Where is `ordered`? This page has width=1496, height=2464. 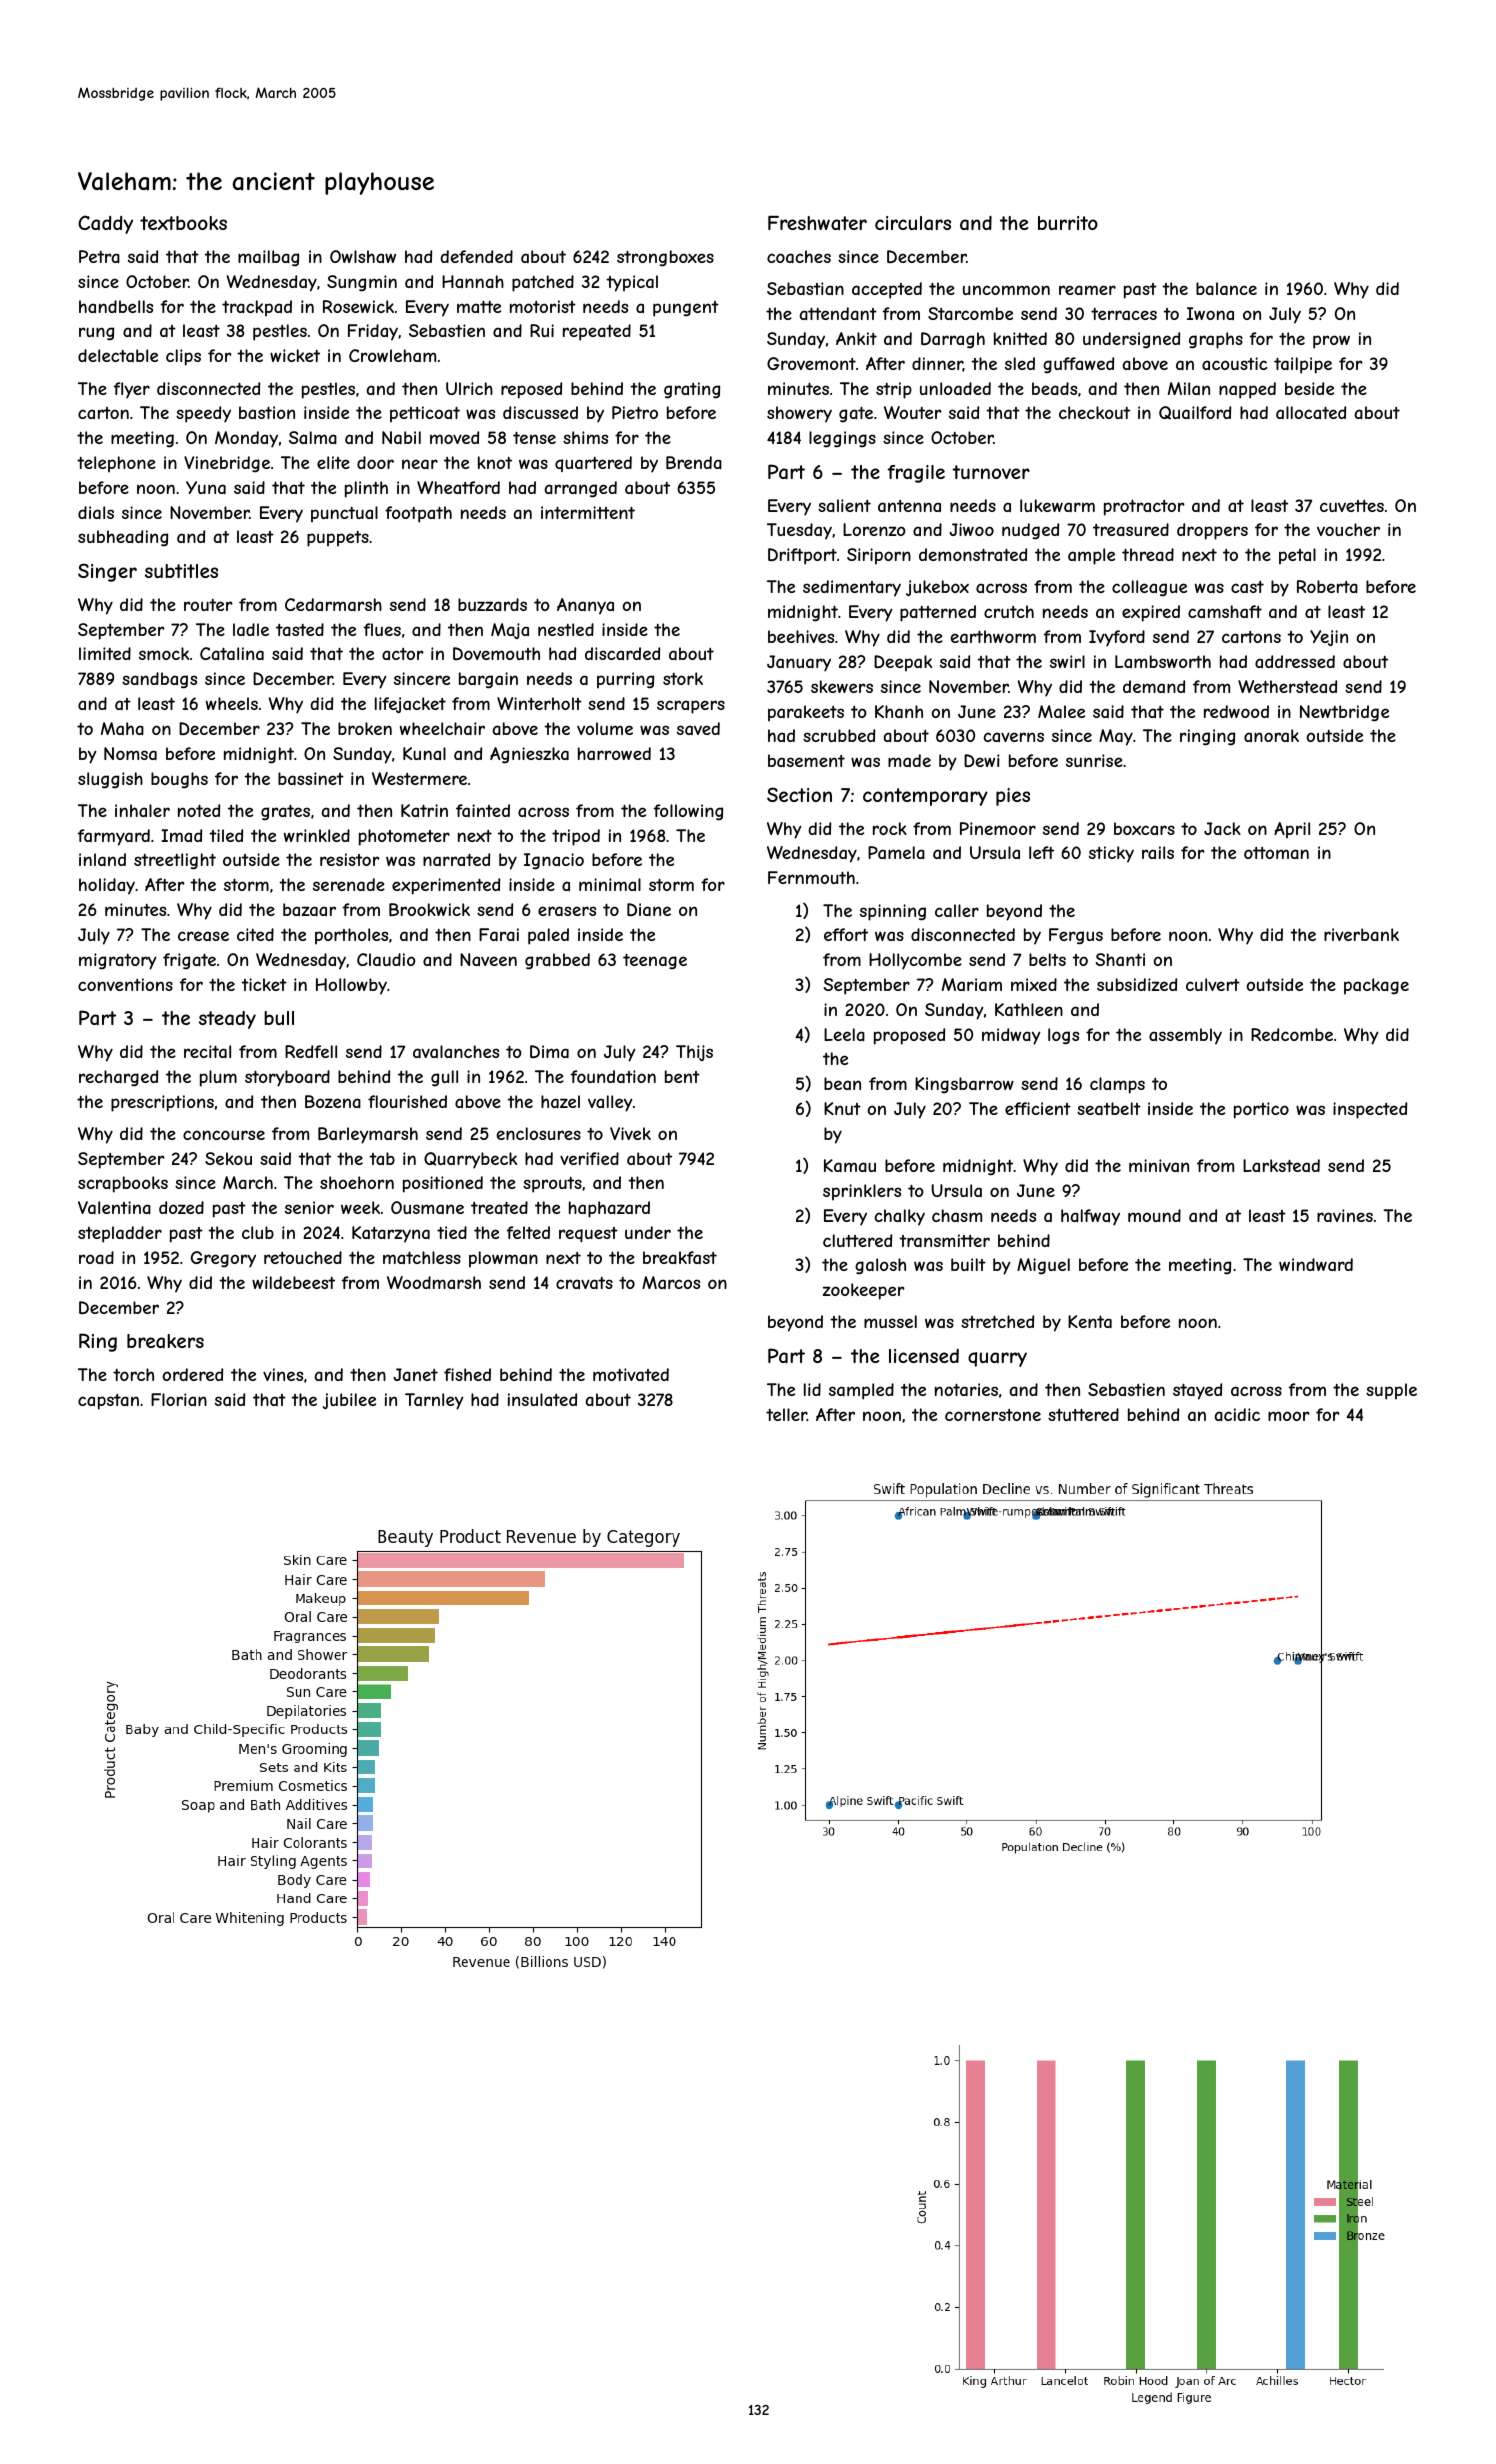 ordered is located at coordinates (192, 1374).
